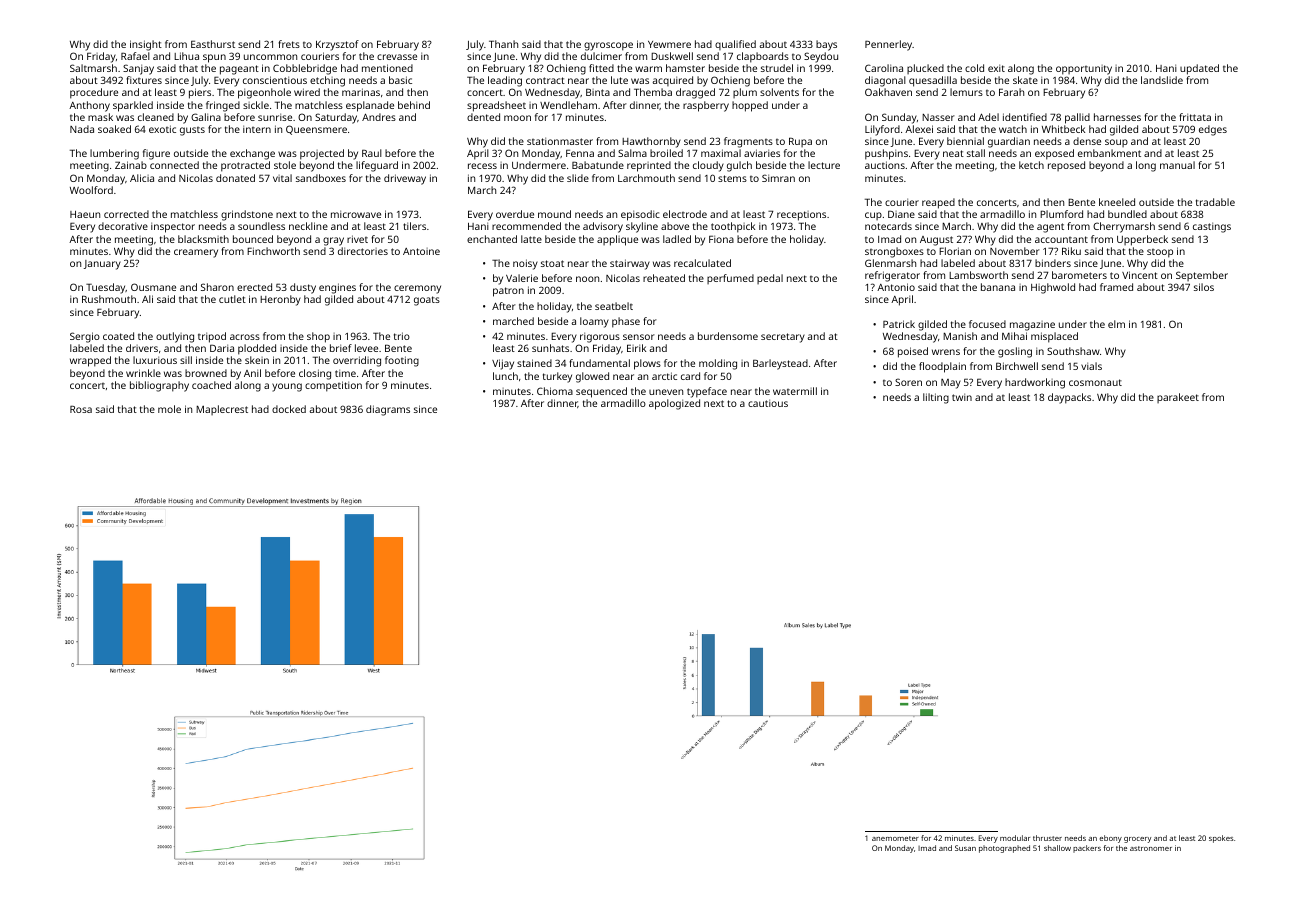 The width and height of the screenshot is (1308, 924). What do you see at coordinates (1140, 275) in the screenshot?
I see `Vincent` at bounding box center [1140, 275].
